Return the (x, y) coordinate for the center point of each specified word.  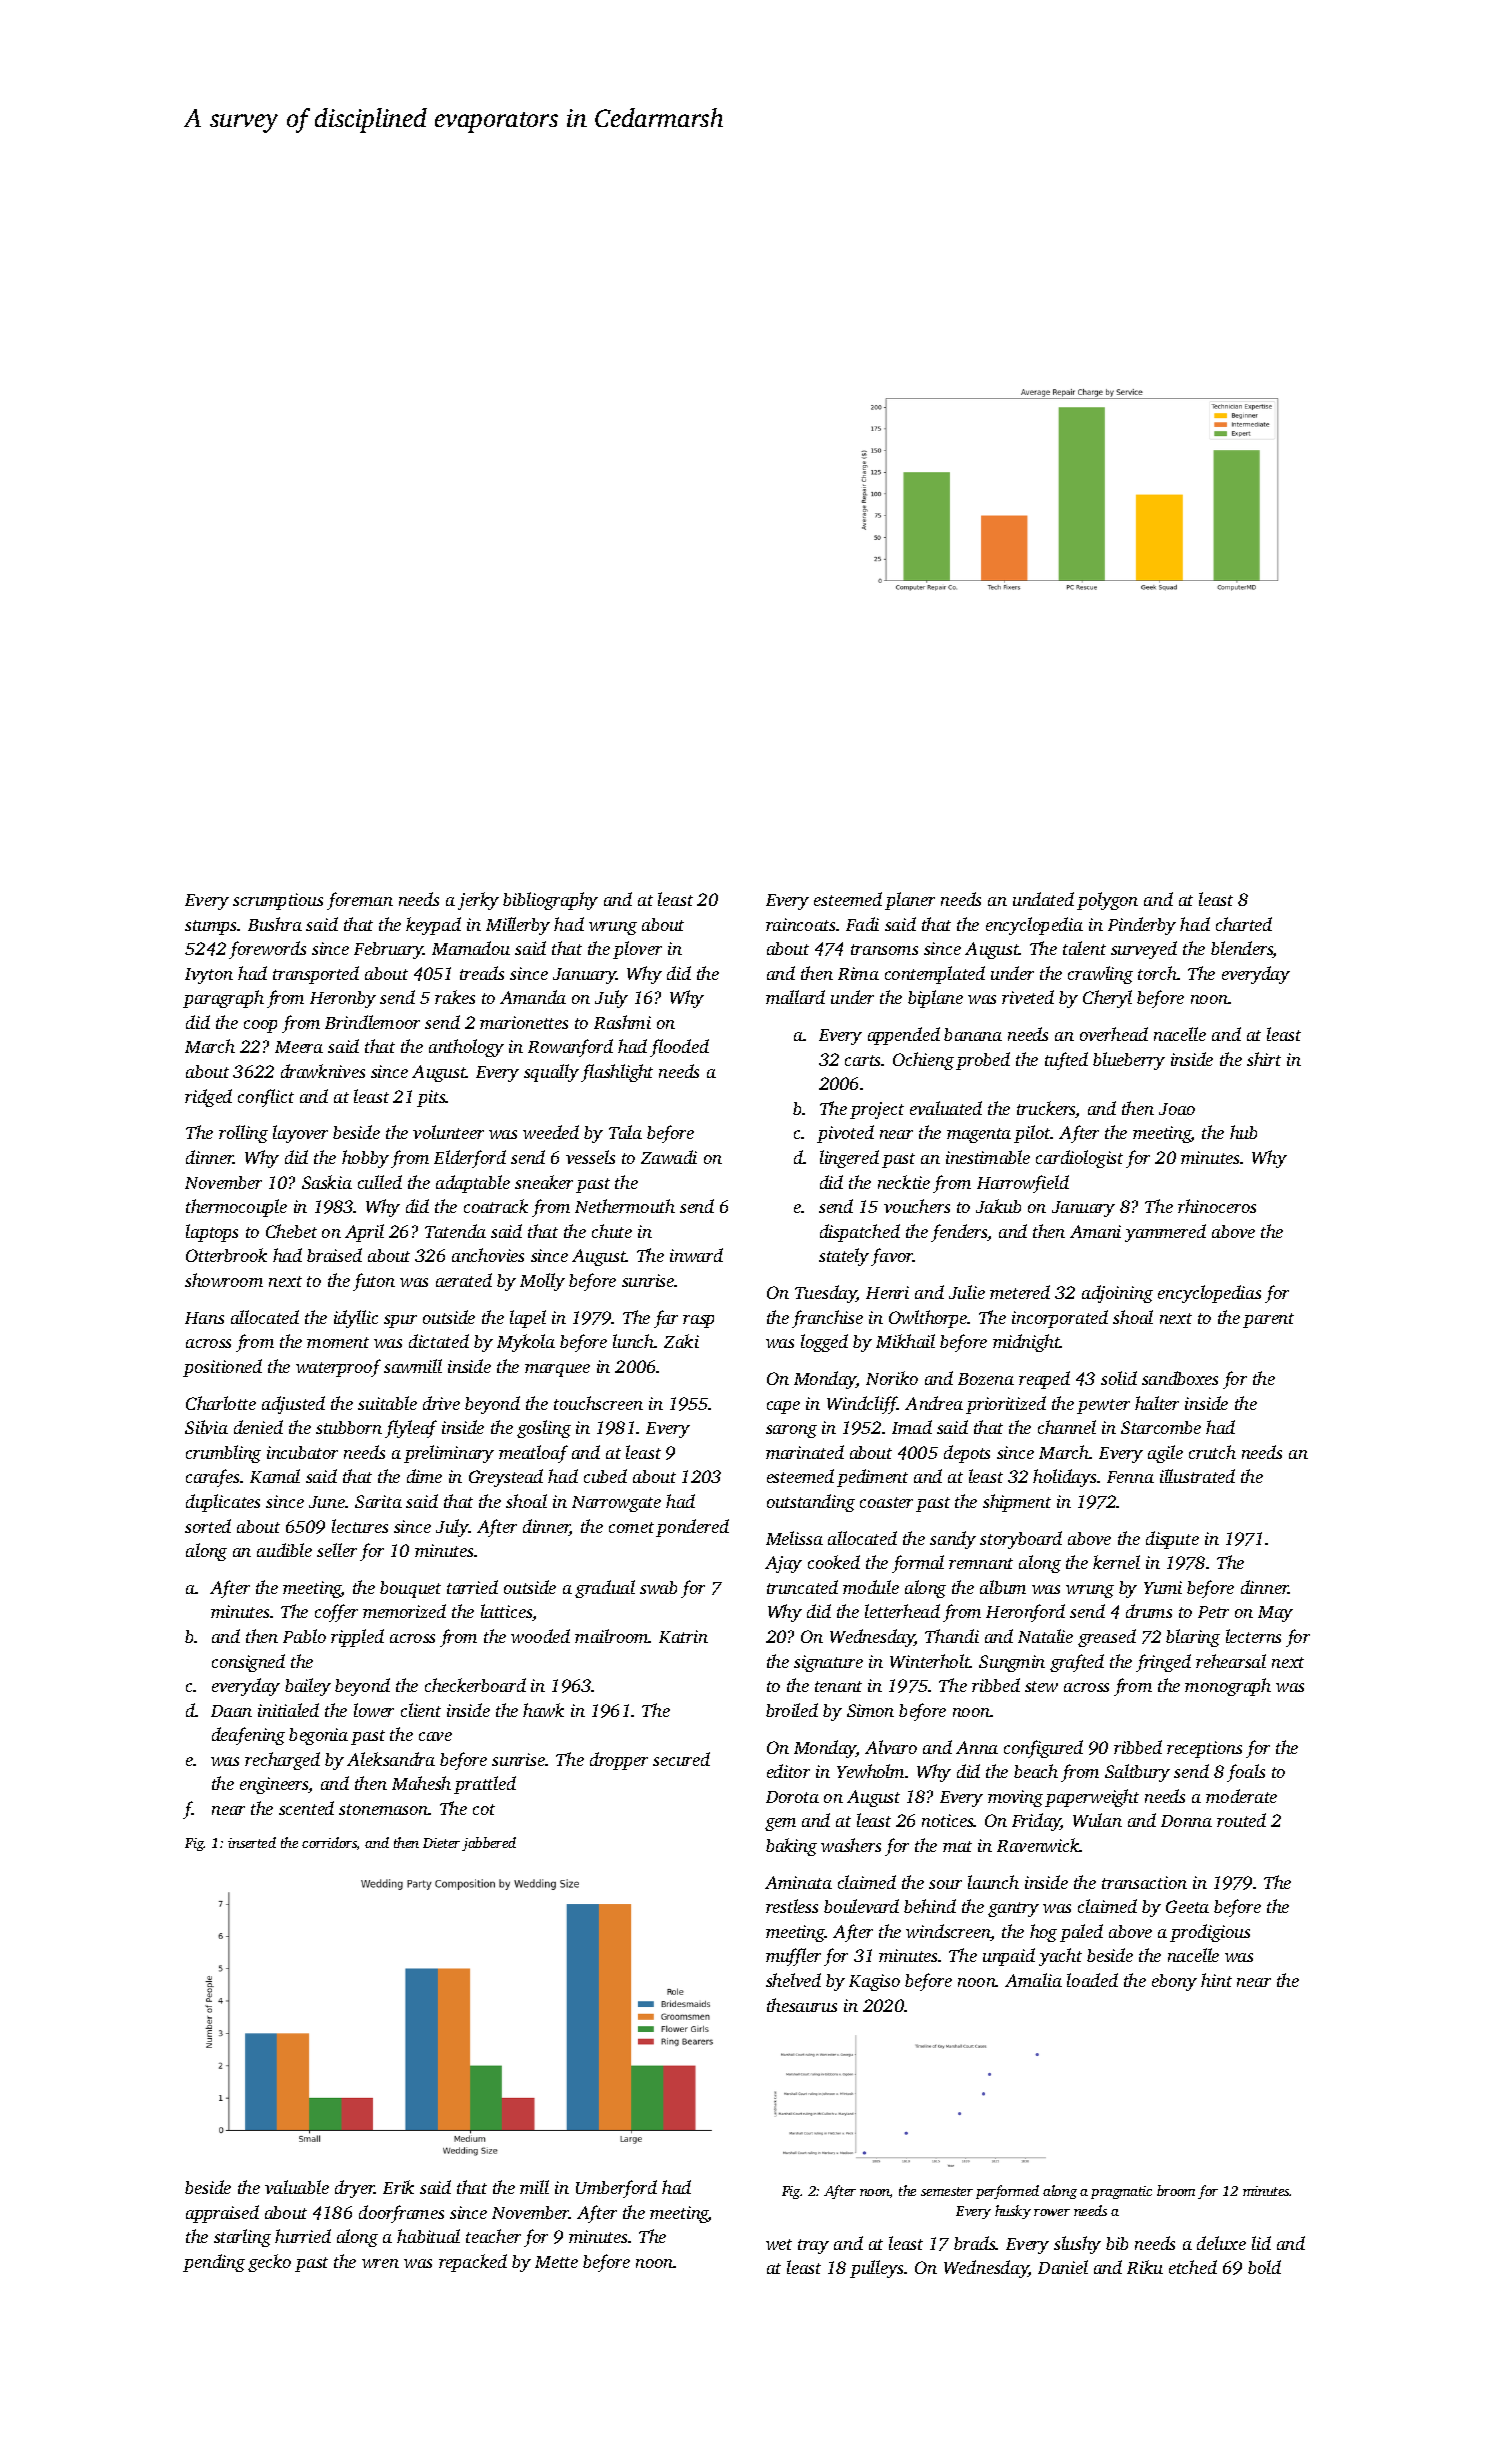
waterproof (338, 1368)
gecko (269, 2263)
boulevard (861, 1906)
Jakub (998, 1206)
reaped (1044, 1380)
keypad (433, 926)
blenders (1242, 949)
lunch (634, 1341)
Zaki (681, 1341)
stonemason (384, 1809)
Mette (556, 2262)
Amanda (533, 997)
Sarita (378, 1501)
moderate (1241, 1796)
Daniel (1063, 2267)
